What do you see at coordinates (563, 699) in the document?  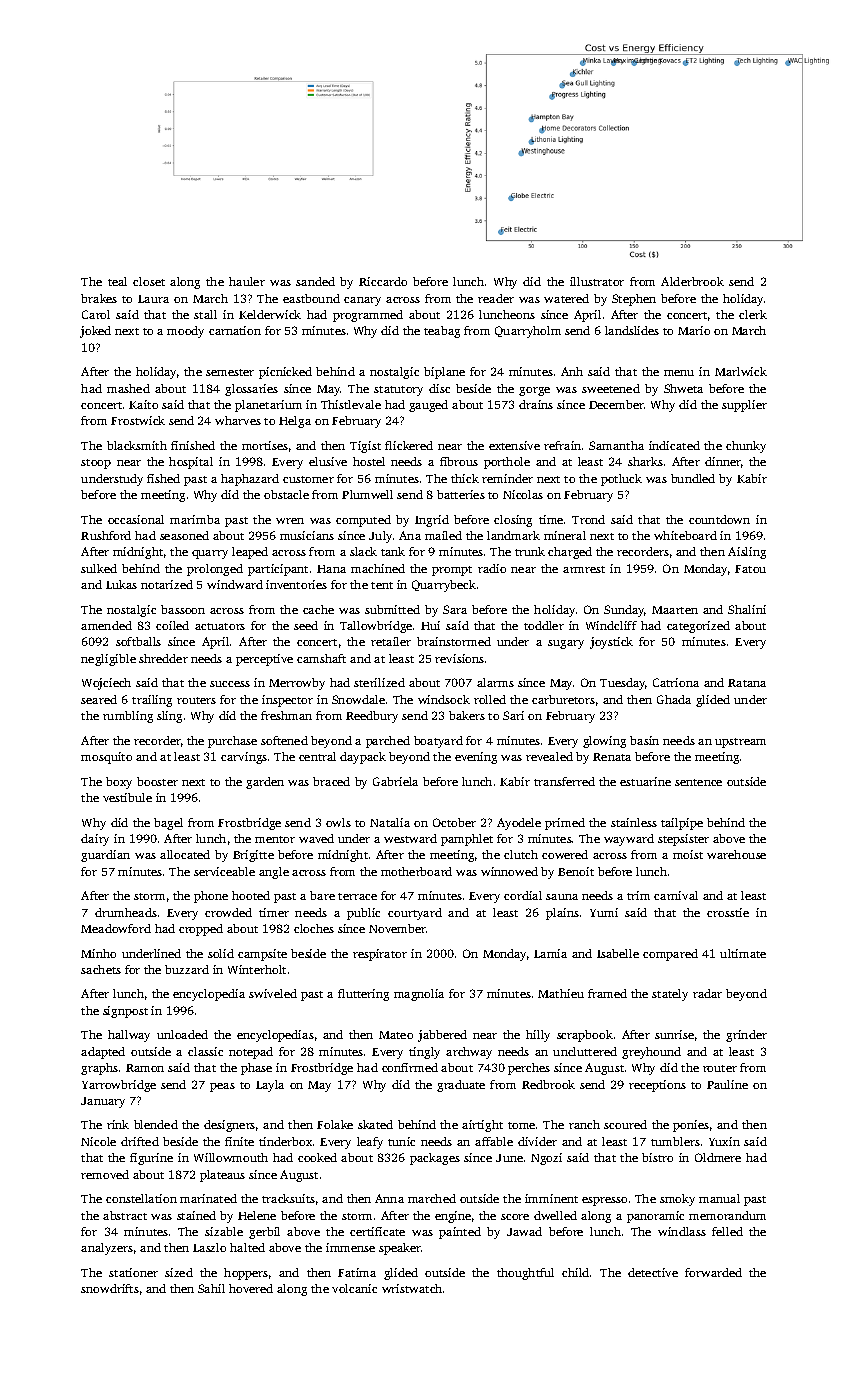 I see `carburetors` at bounding box center [563, 699].
